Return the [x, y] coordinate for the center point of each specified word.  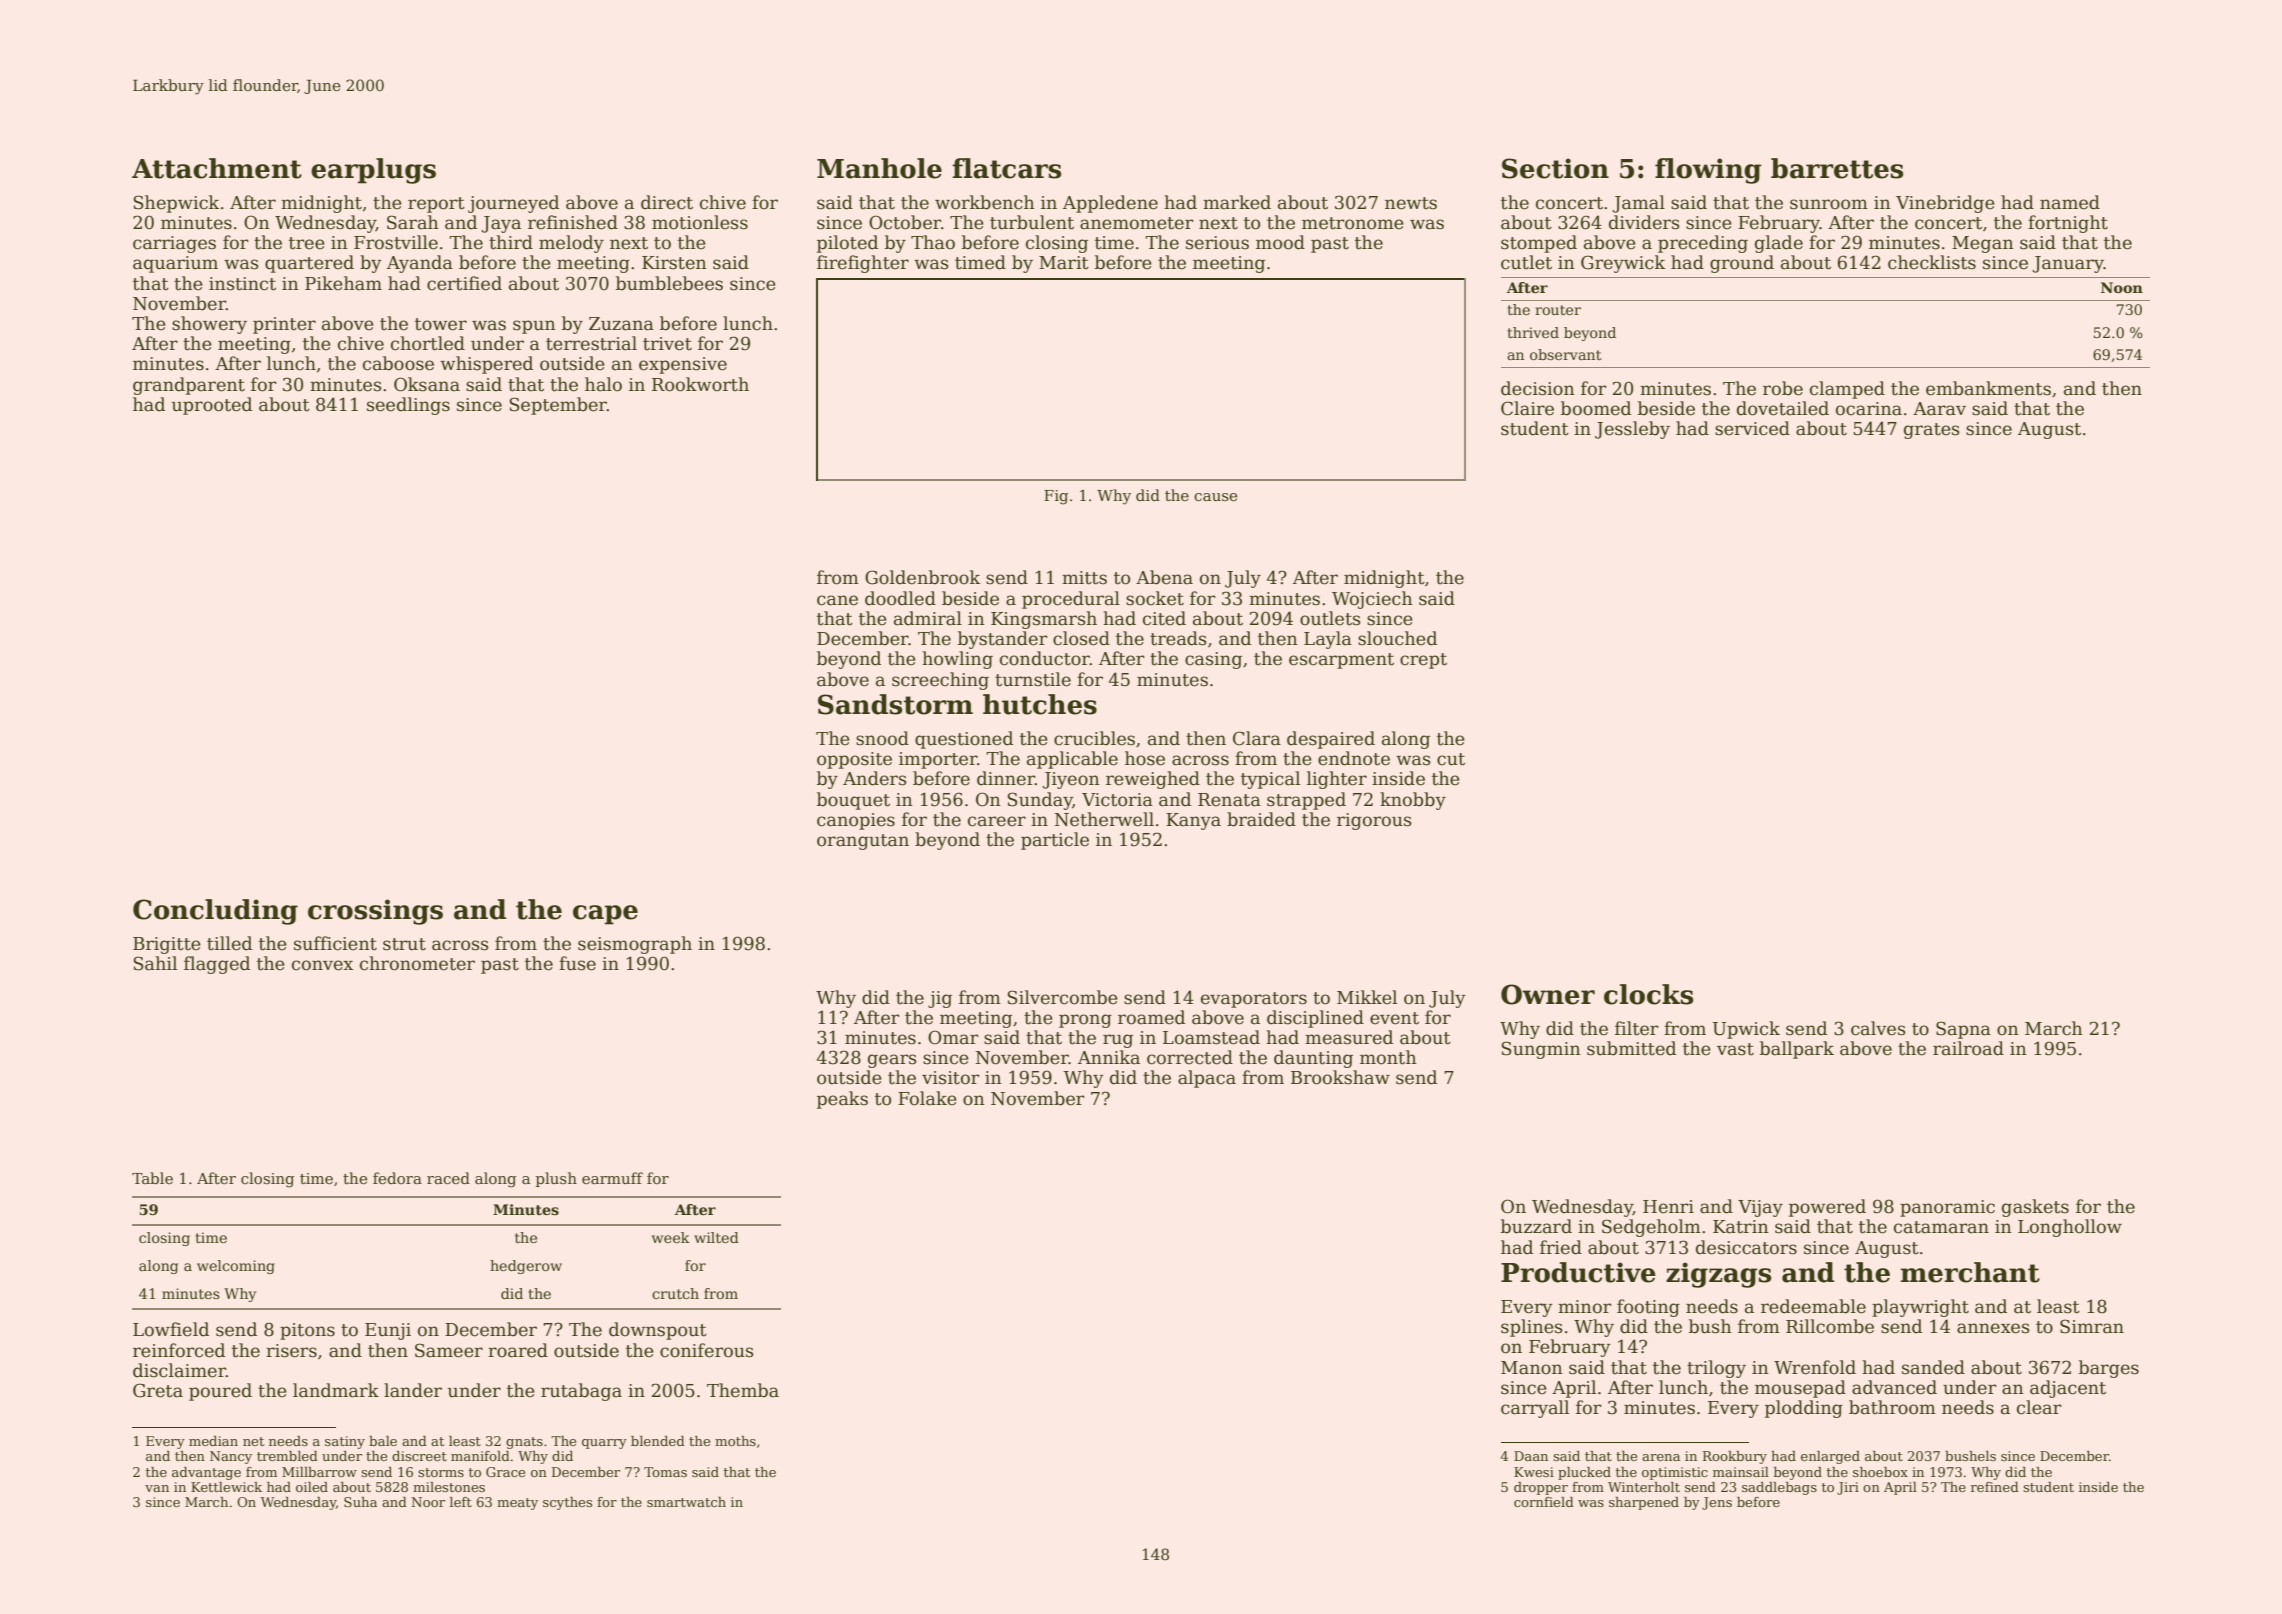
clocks [1648, 994]
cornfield [1544, 1502]
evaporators [1254, 1000]
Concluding [215, 912]
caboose [398, 363]
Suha [360, 1502]
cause [1215, 497]
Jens [1717, 1503]
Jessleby [1632, 430]
